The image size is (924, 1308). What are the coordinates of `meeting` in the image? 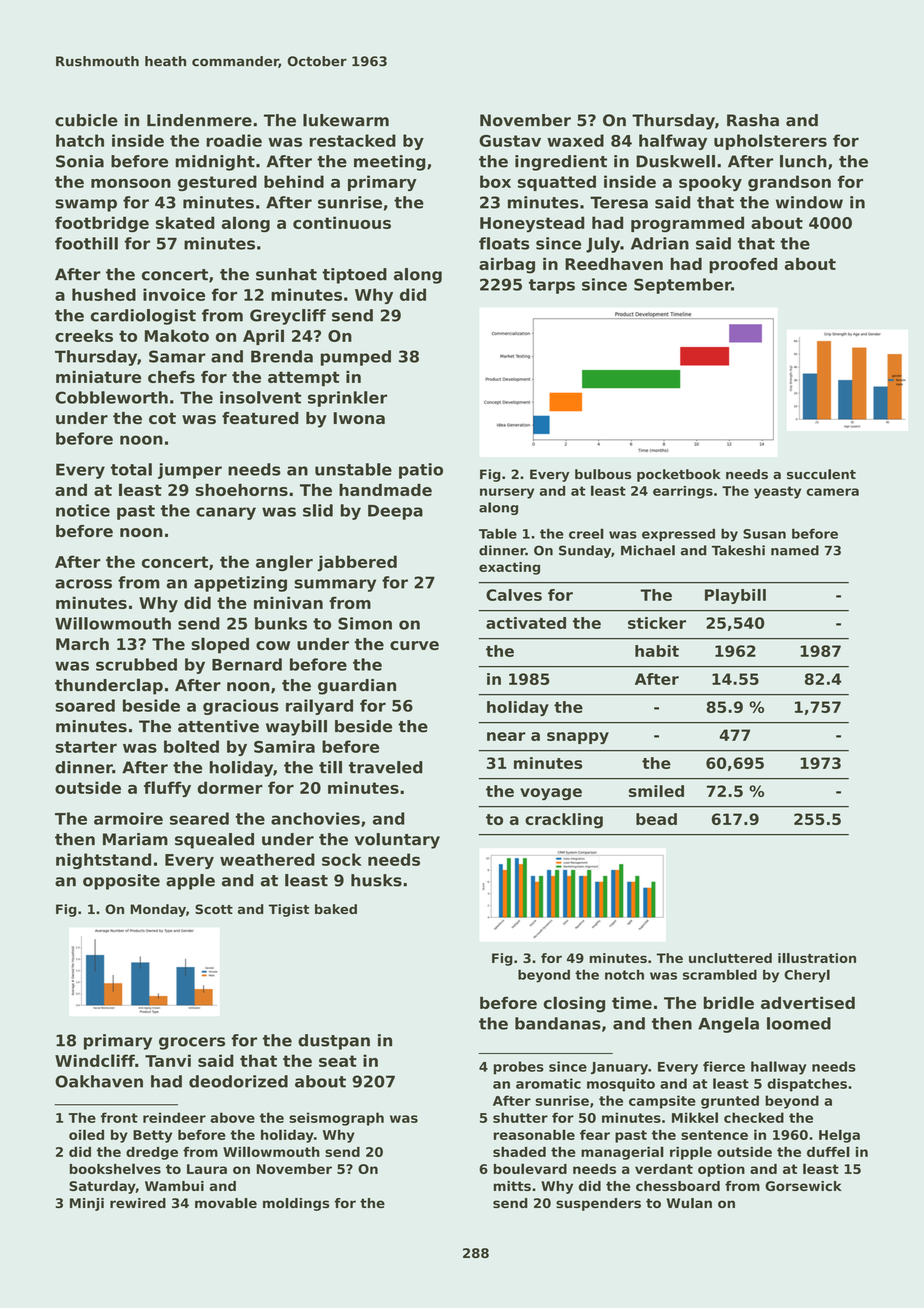 It's located at (390, 163).
